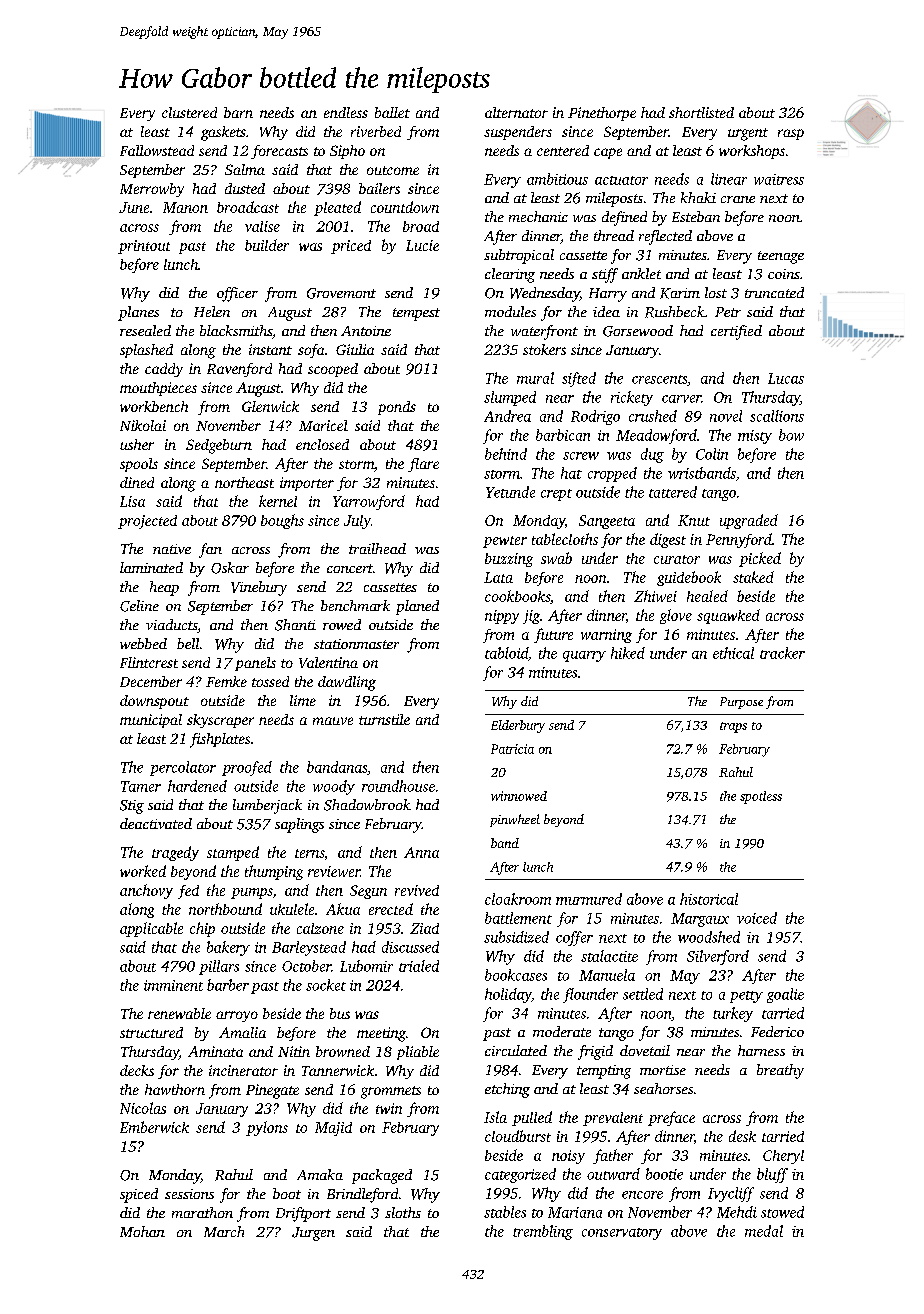  What do you see at coordinates (347, 683) in the screenshot?
I see `dawdling` at bounding box center [347, 683].
